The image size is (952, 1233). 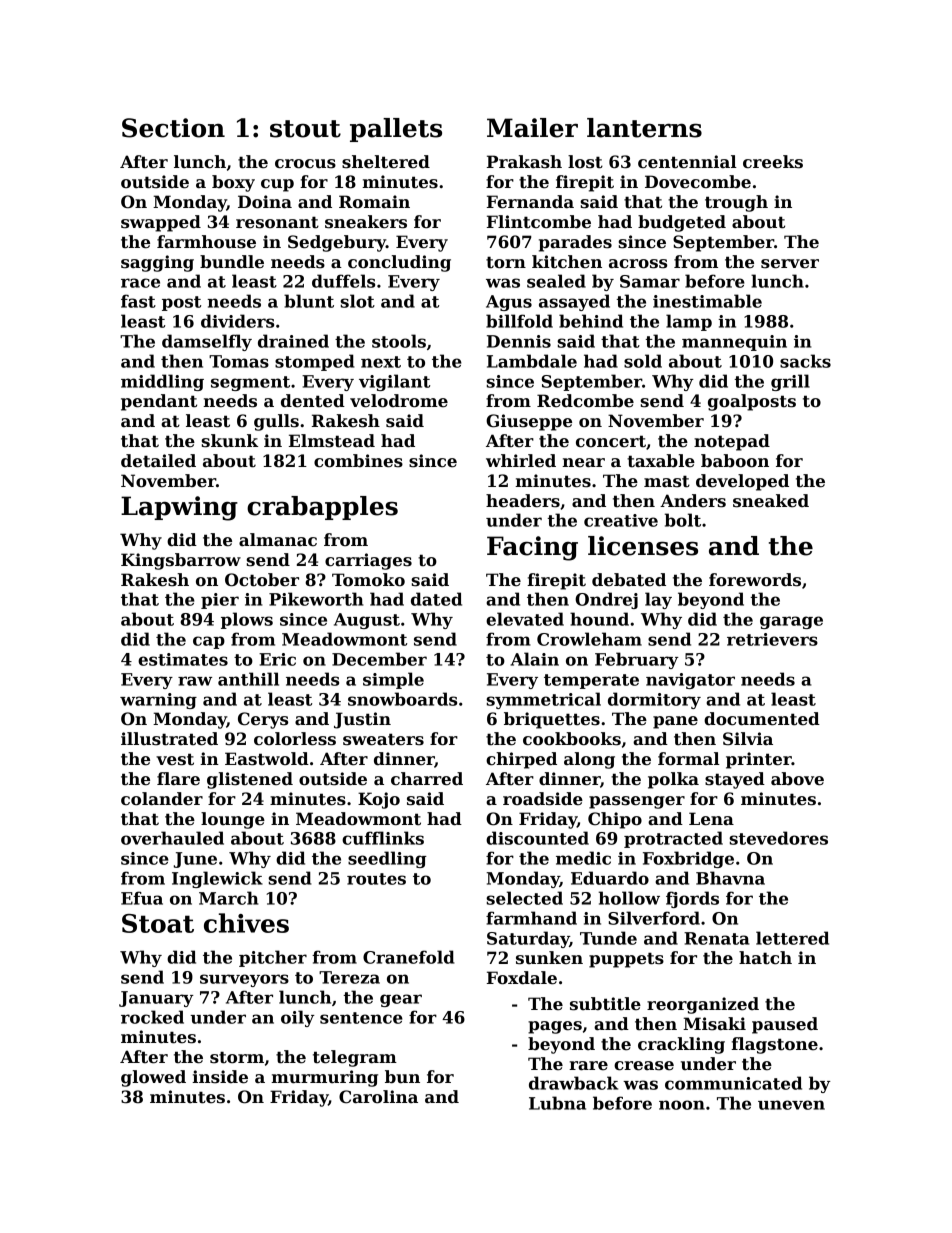 I want to click on oily, so click(x=298, y=1018).
